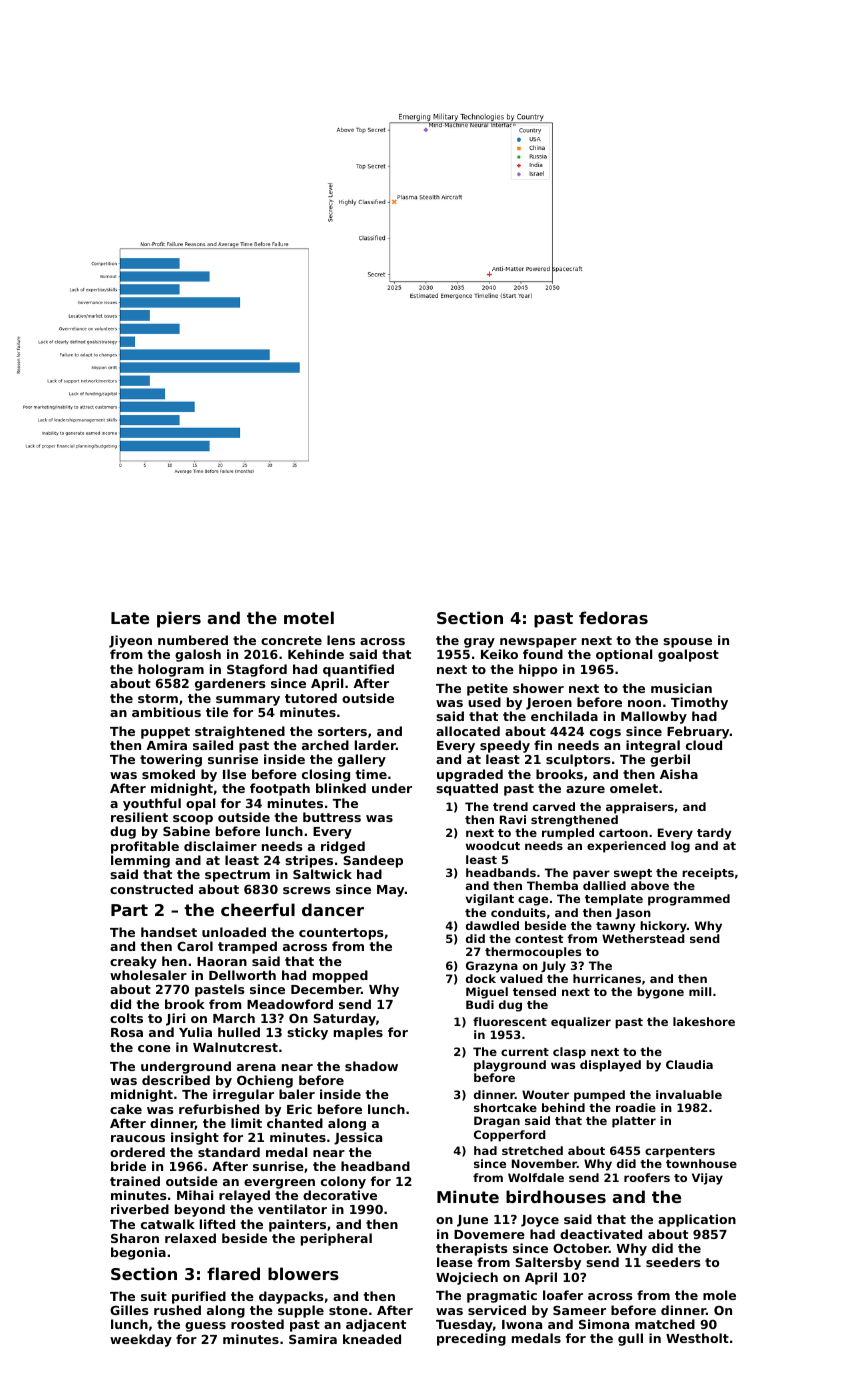  What do you see at coordinates (479, 643) in the document?
I see `gray` at bounding box center [479, 643].
